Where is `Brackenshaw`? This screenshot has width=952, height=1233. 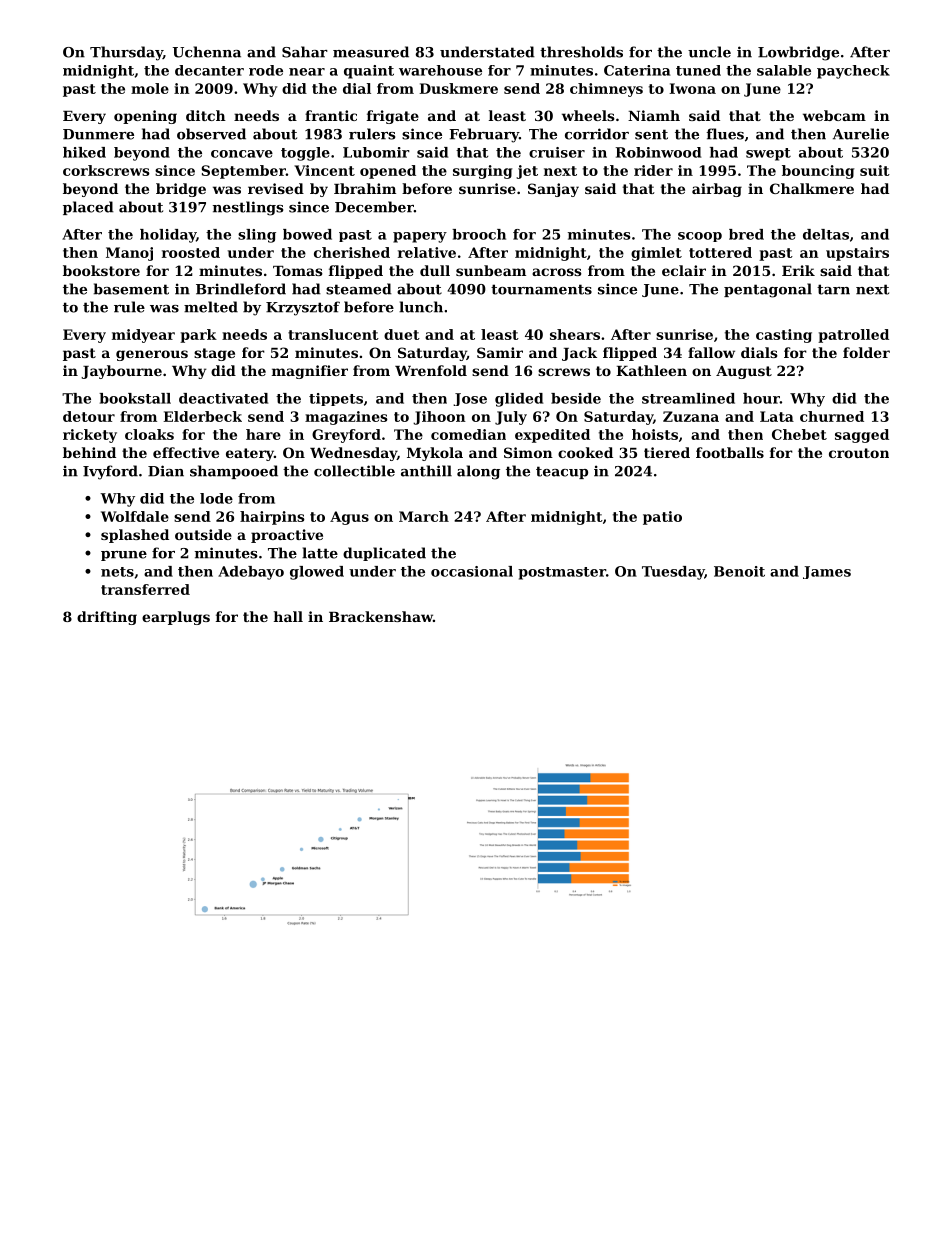
Brackenshaw is located at coordinates (381, 616).
